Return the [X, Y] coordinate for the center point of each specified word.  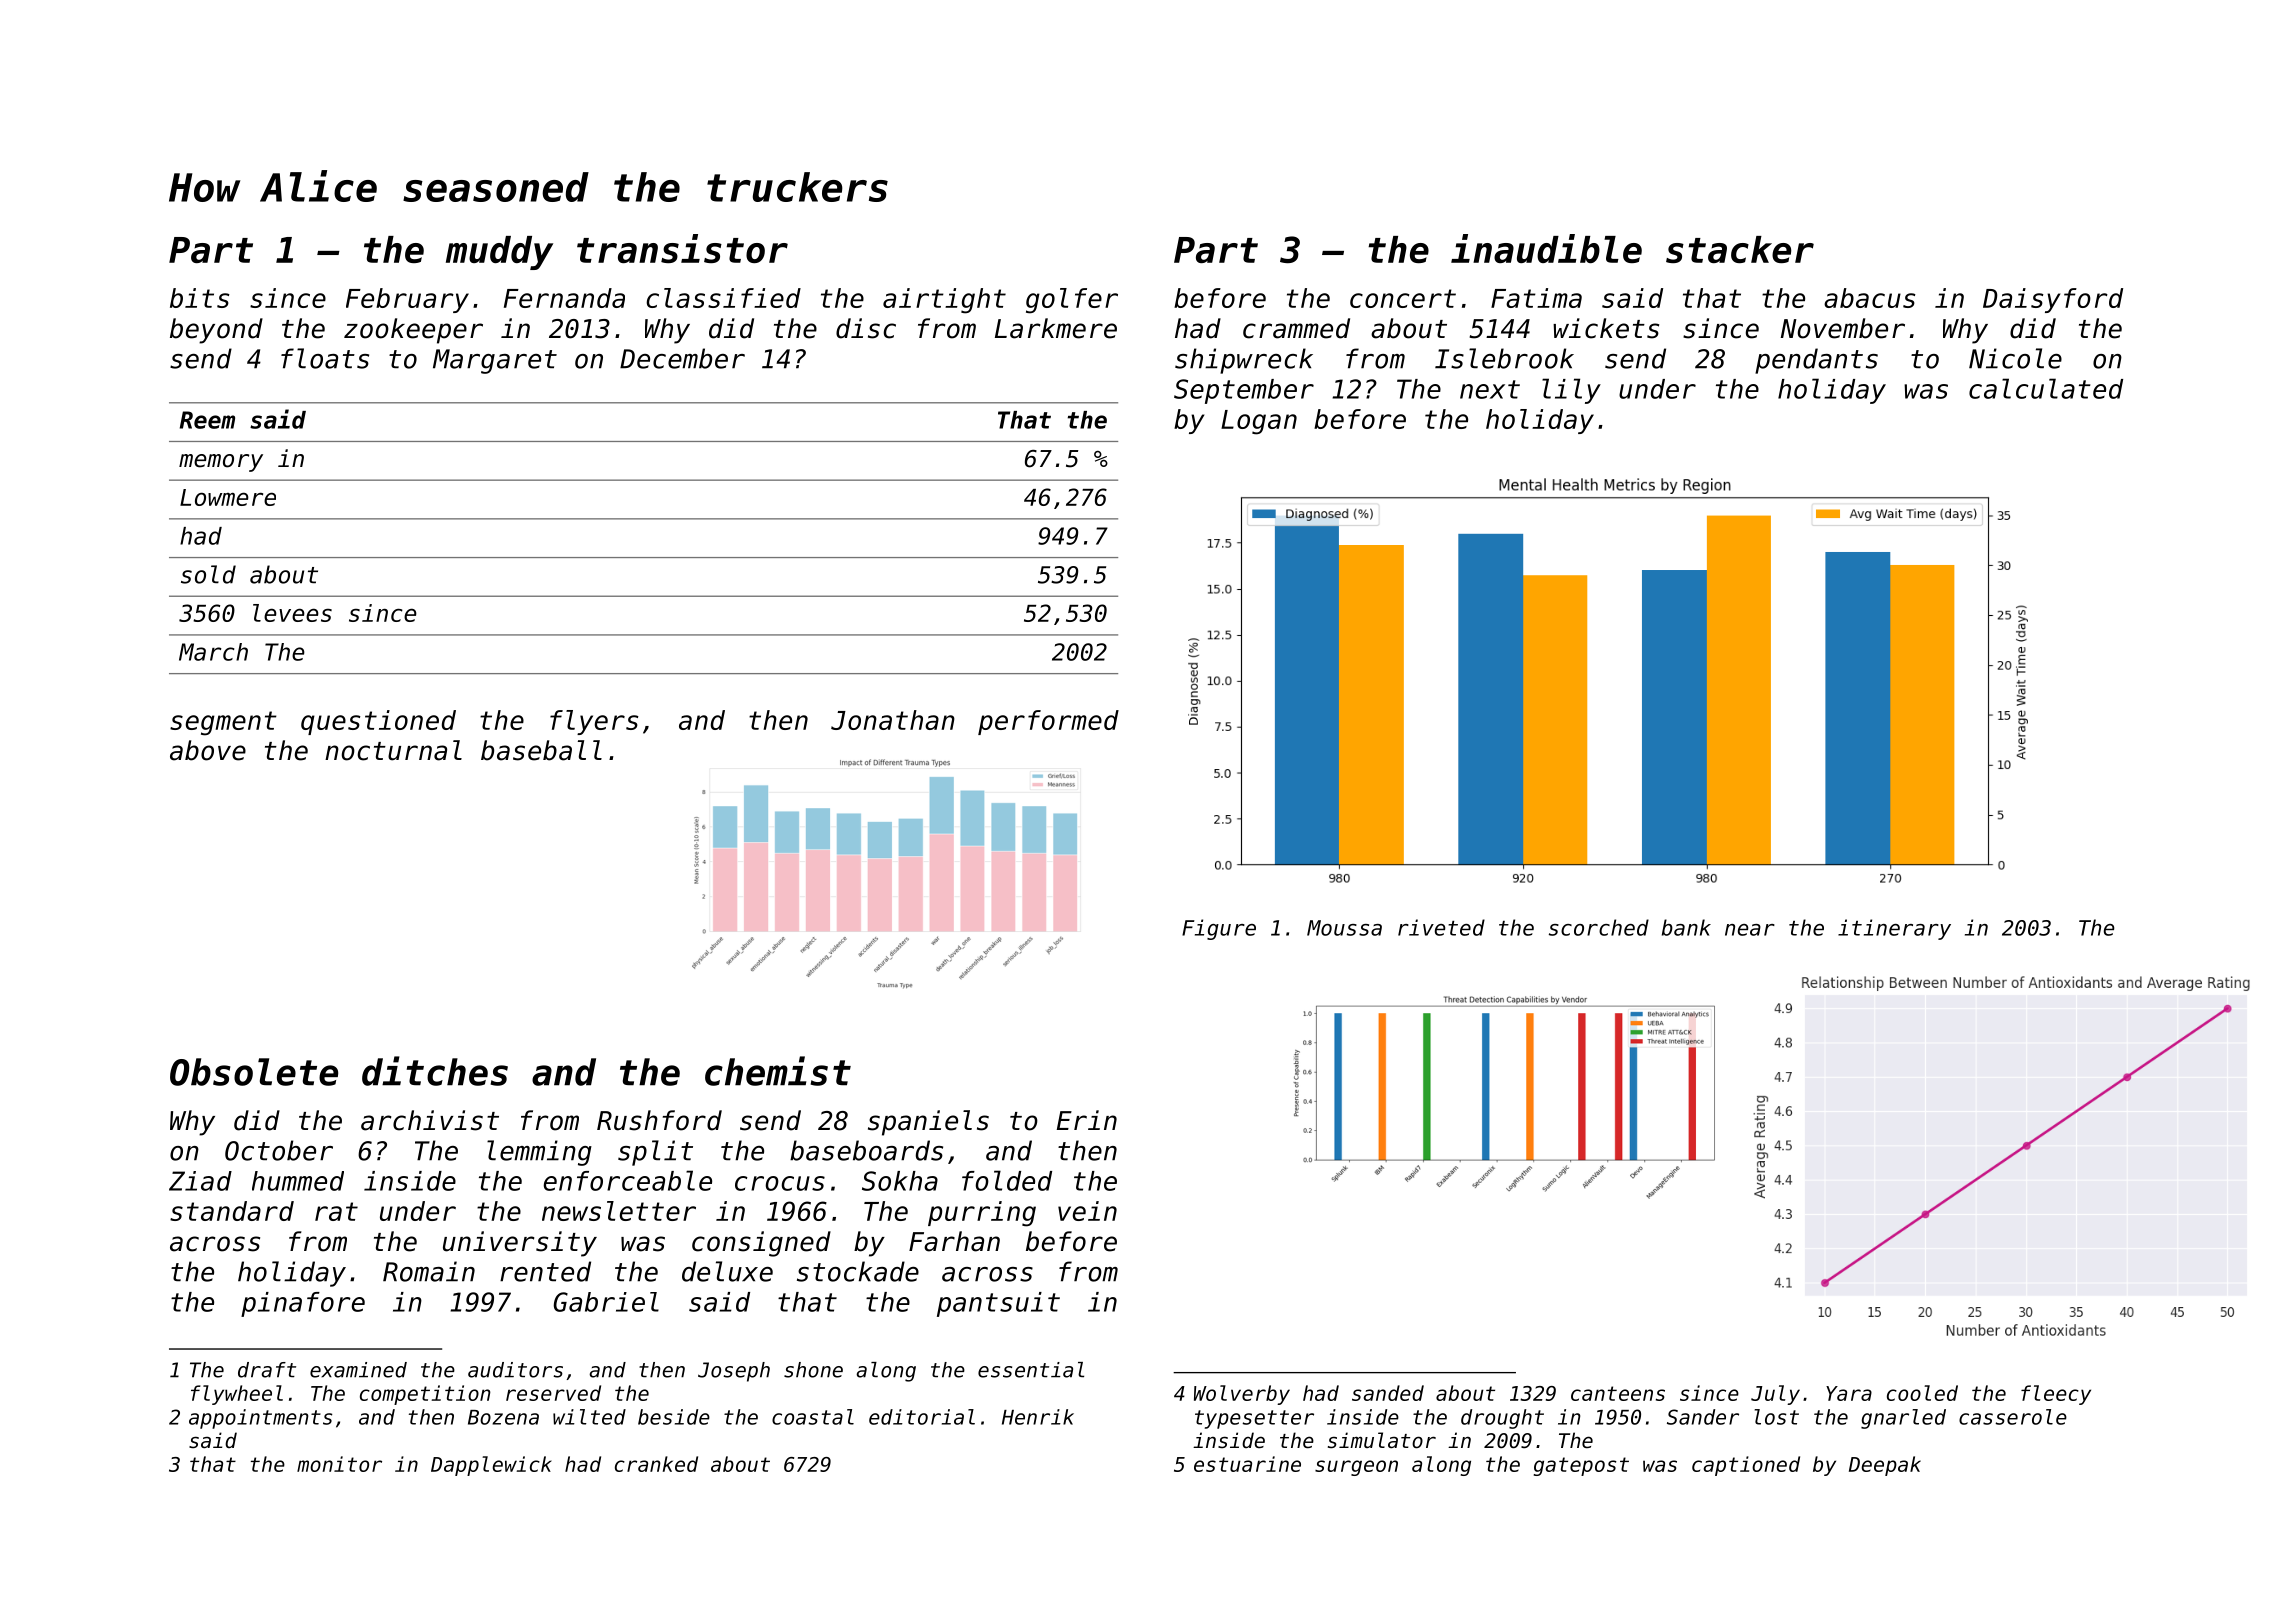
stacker [1740, 249]
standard [232, 1211]
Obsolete [254, 1072]
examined [358, 1370]
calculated [2046, 388]
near [1750, 930]
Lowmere [228, 497]
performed [1048, 722]
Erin [1087, 1120]
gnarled [1903, 1419]
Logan [1259, 422]
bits [200, 298]
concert [1403, 298]
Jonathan [893, 720]
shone [813, 1370]
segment [223, 723]
